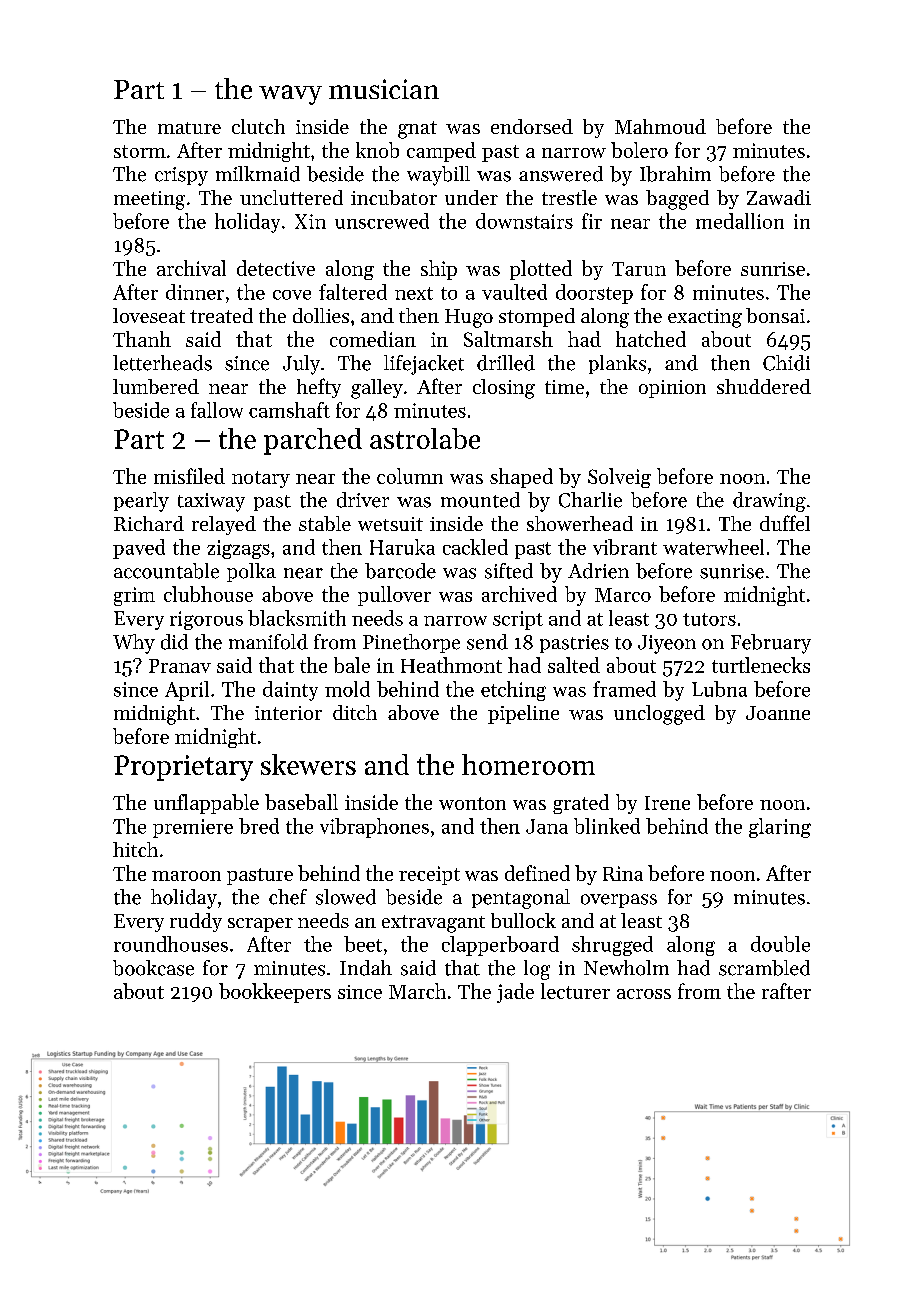 The height and width of the image is (1308, 924). I want to click on Mahmoud, so click(660, 126).
